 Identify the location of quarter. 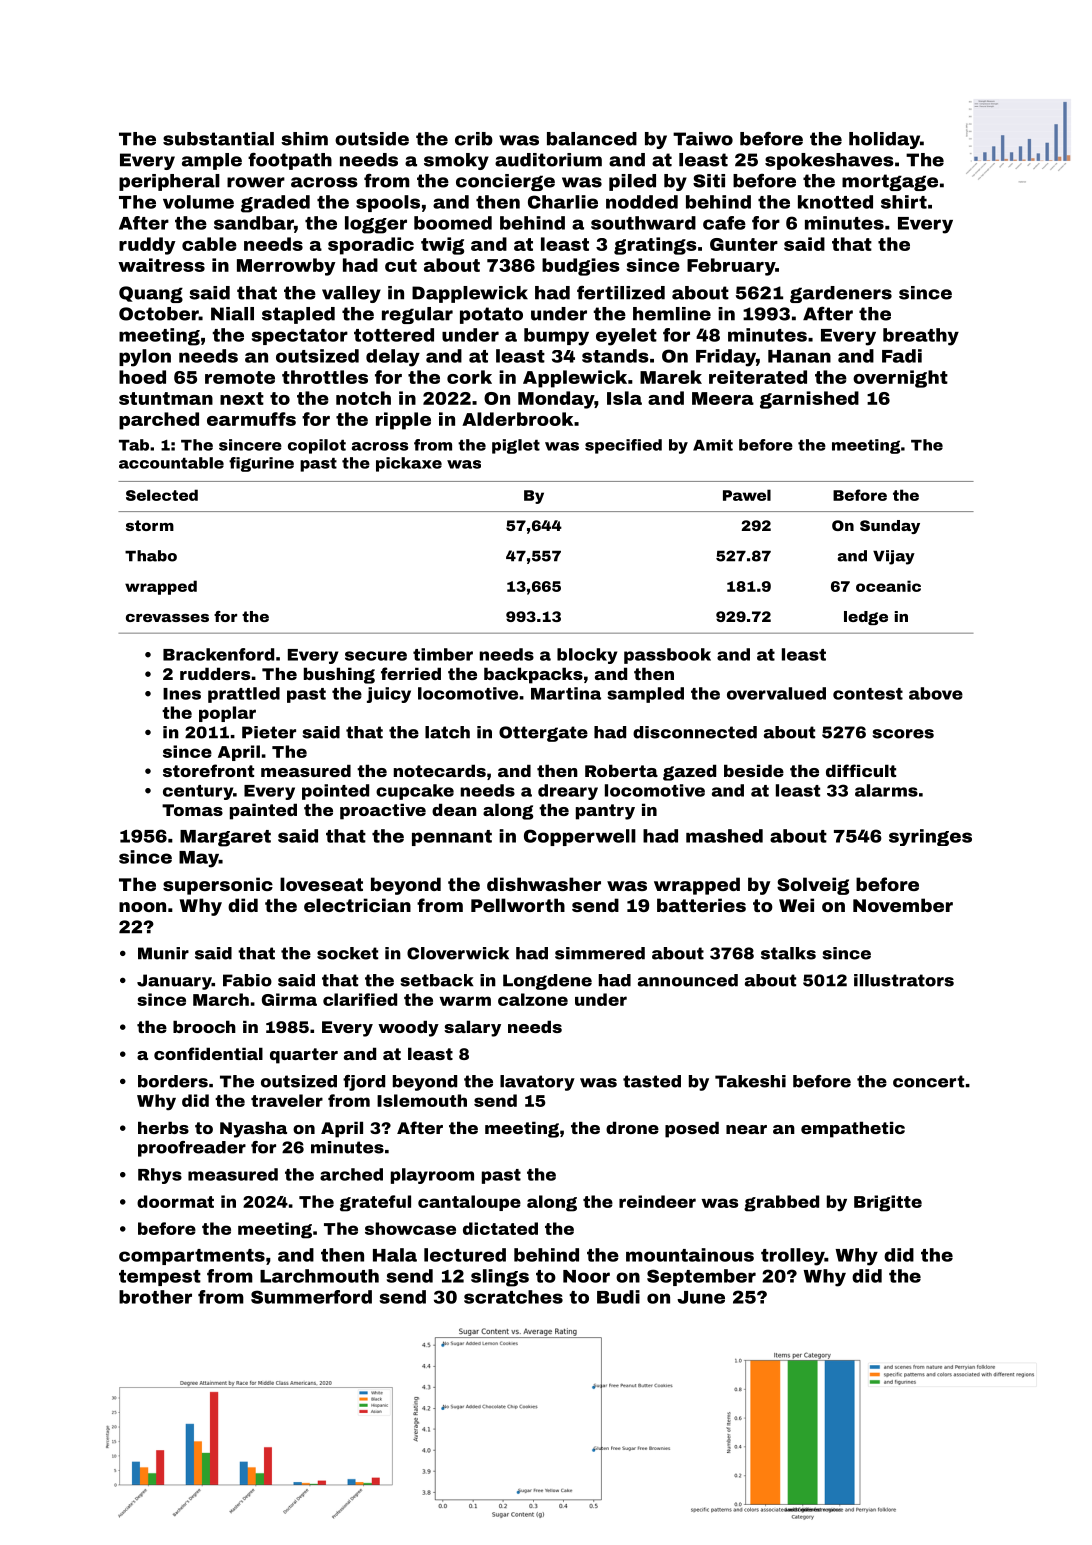
(304, 1056).
